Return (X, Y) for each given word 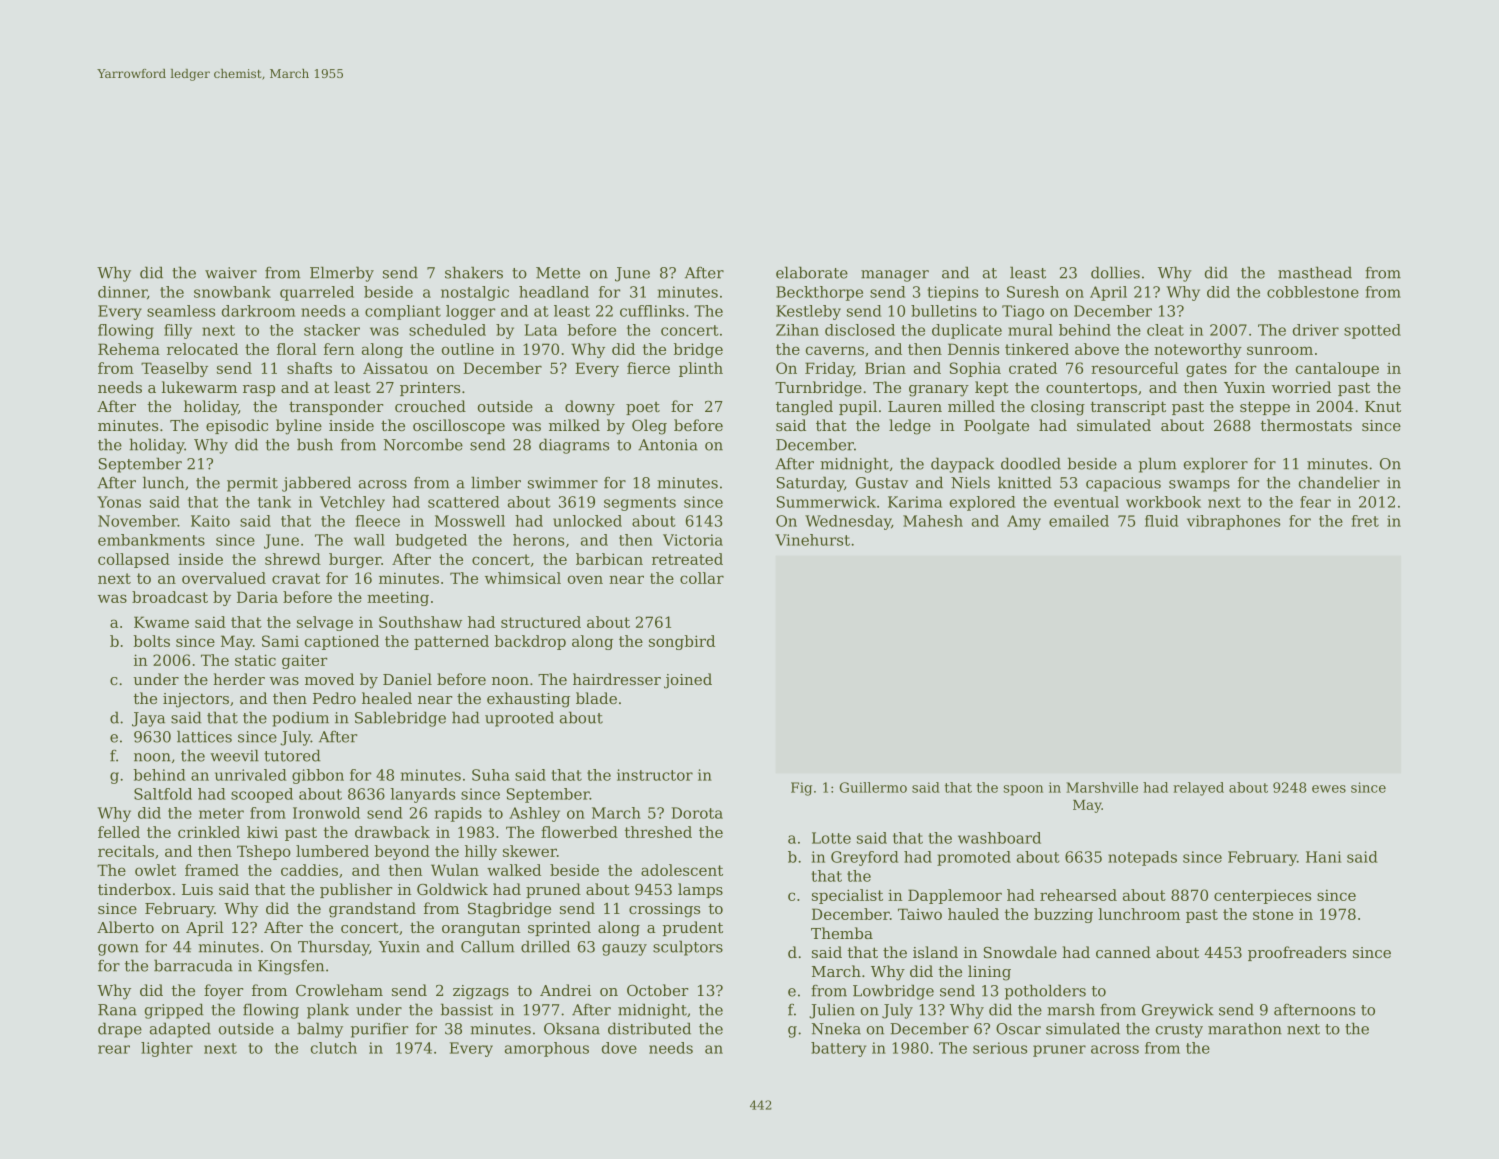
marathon (1245, 1028)
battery (838, 1049)
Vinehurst (812, 540)
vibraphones (1233, 522)
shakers (474, 272)
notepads (1142, 858)
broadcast (170, 597)
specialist (847, 896)
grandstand (372, 910)
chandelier (1339, 482)
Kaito (210, 521)
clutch (334, 1048)
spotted (1372, 331)
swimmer (563, 483)
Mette (558, 273)
